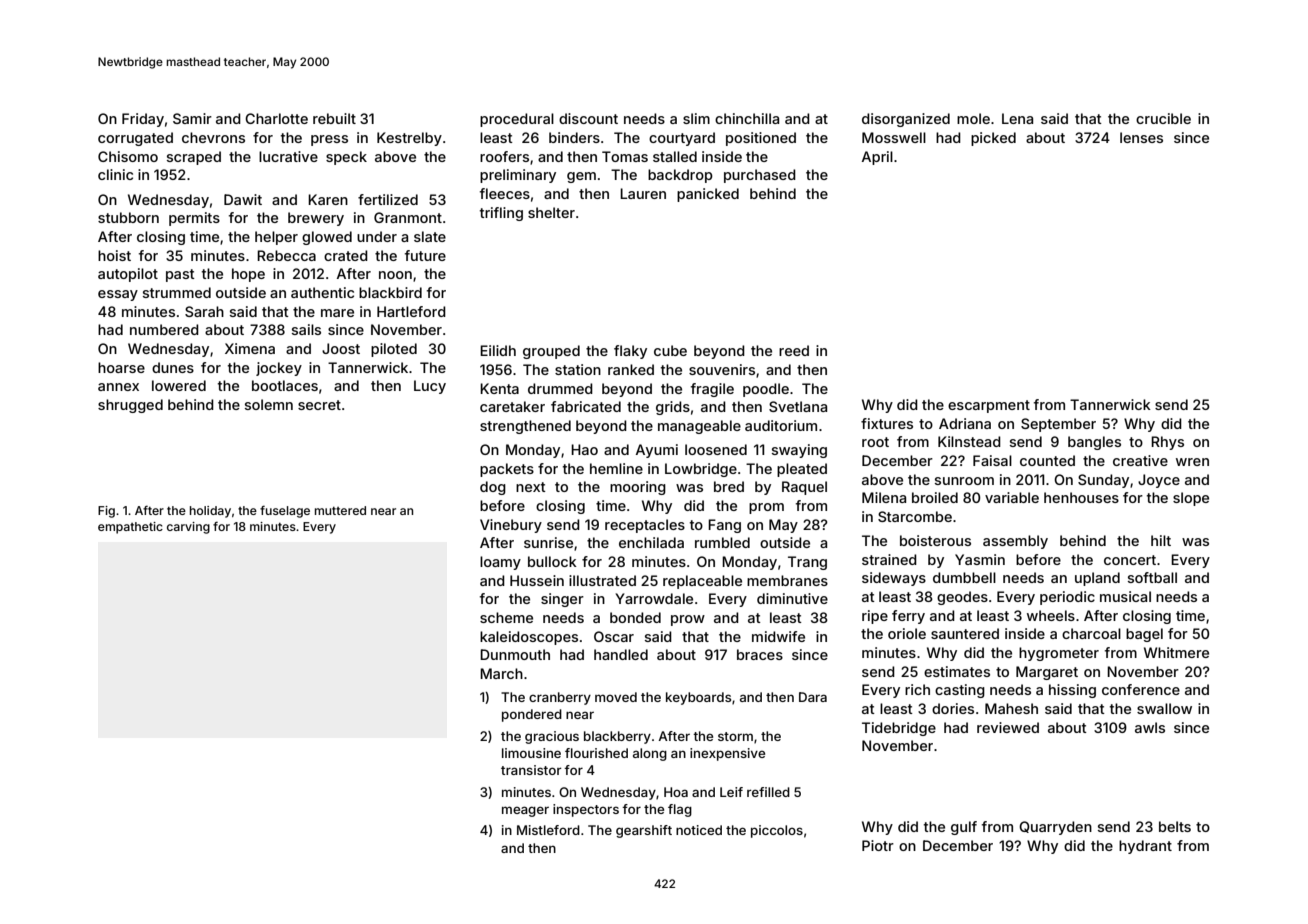  I want to click on bootlaces, so click(285, 385).
